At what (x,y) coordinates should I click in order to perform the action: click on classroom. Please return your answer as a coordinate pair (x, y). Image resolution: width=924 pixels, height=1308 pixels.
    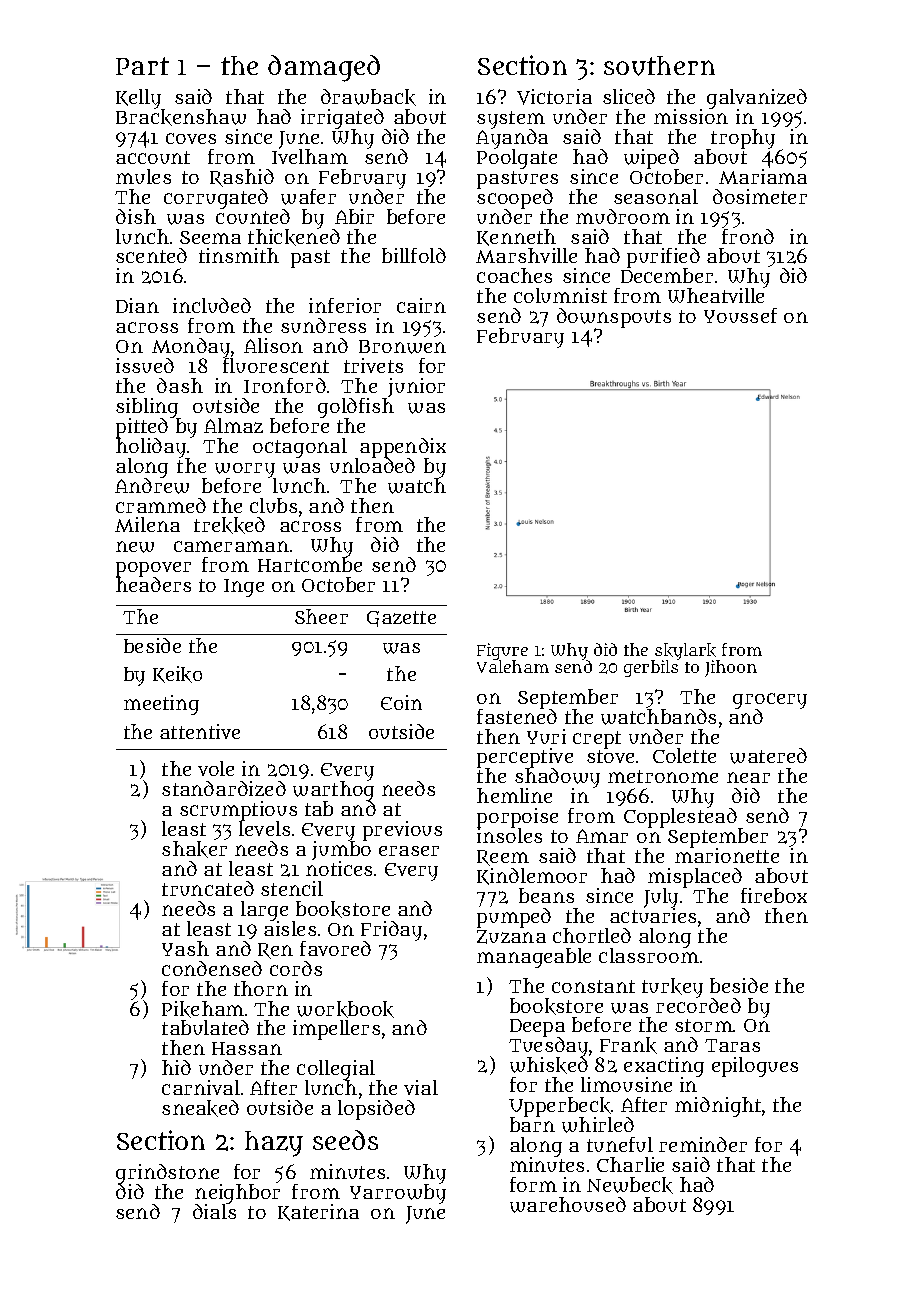
    Looking at the image, I should click on (649, 955).
